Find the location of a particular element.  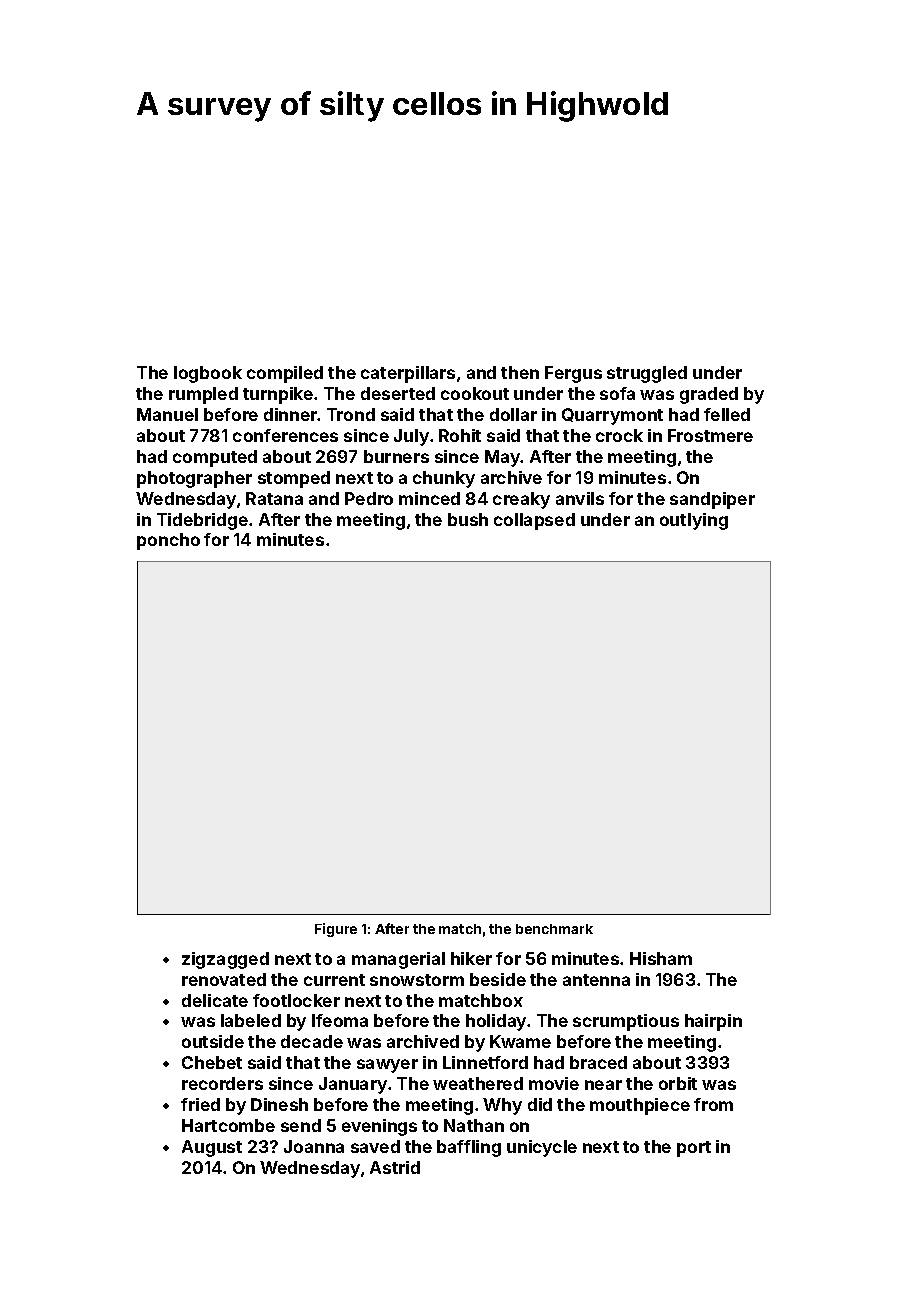

Hisham is located at coordinates (661, 958).
